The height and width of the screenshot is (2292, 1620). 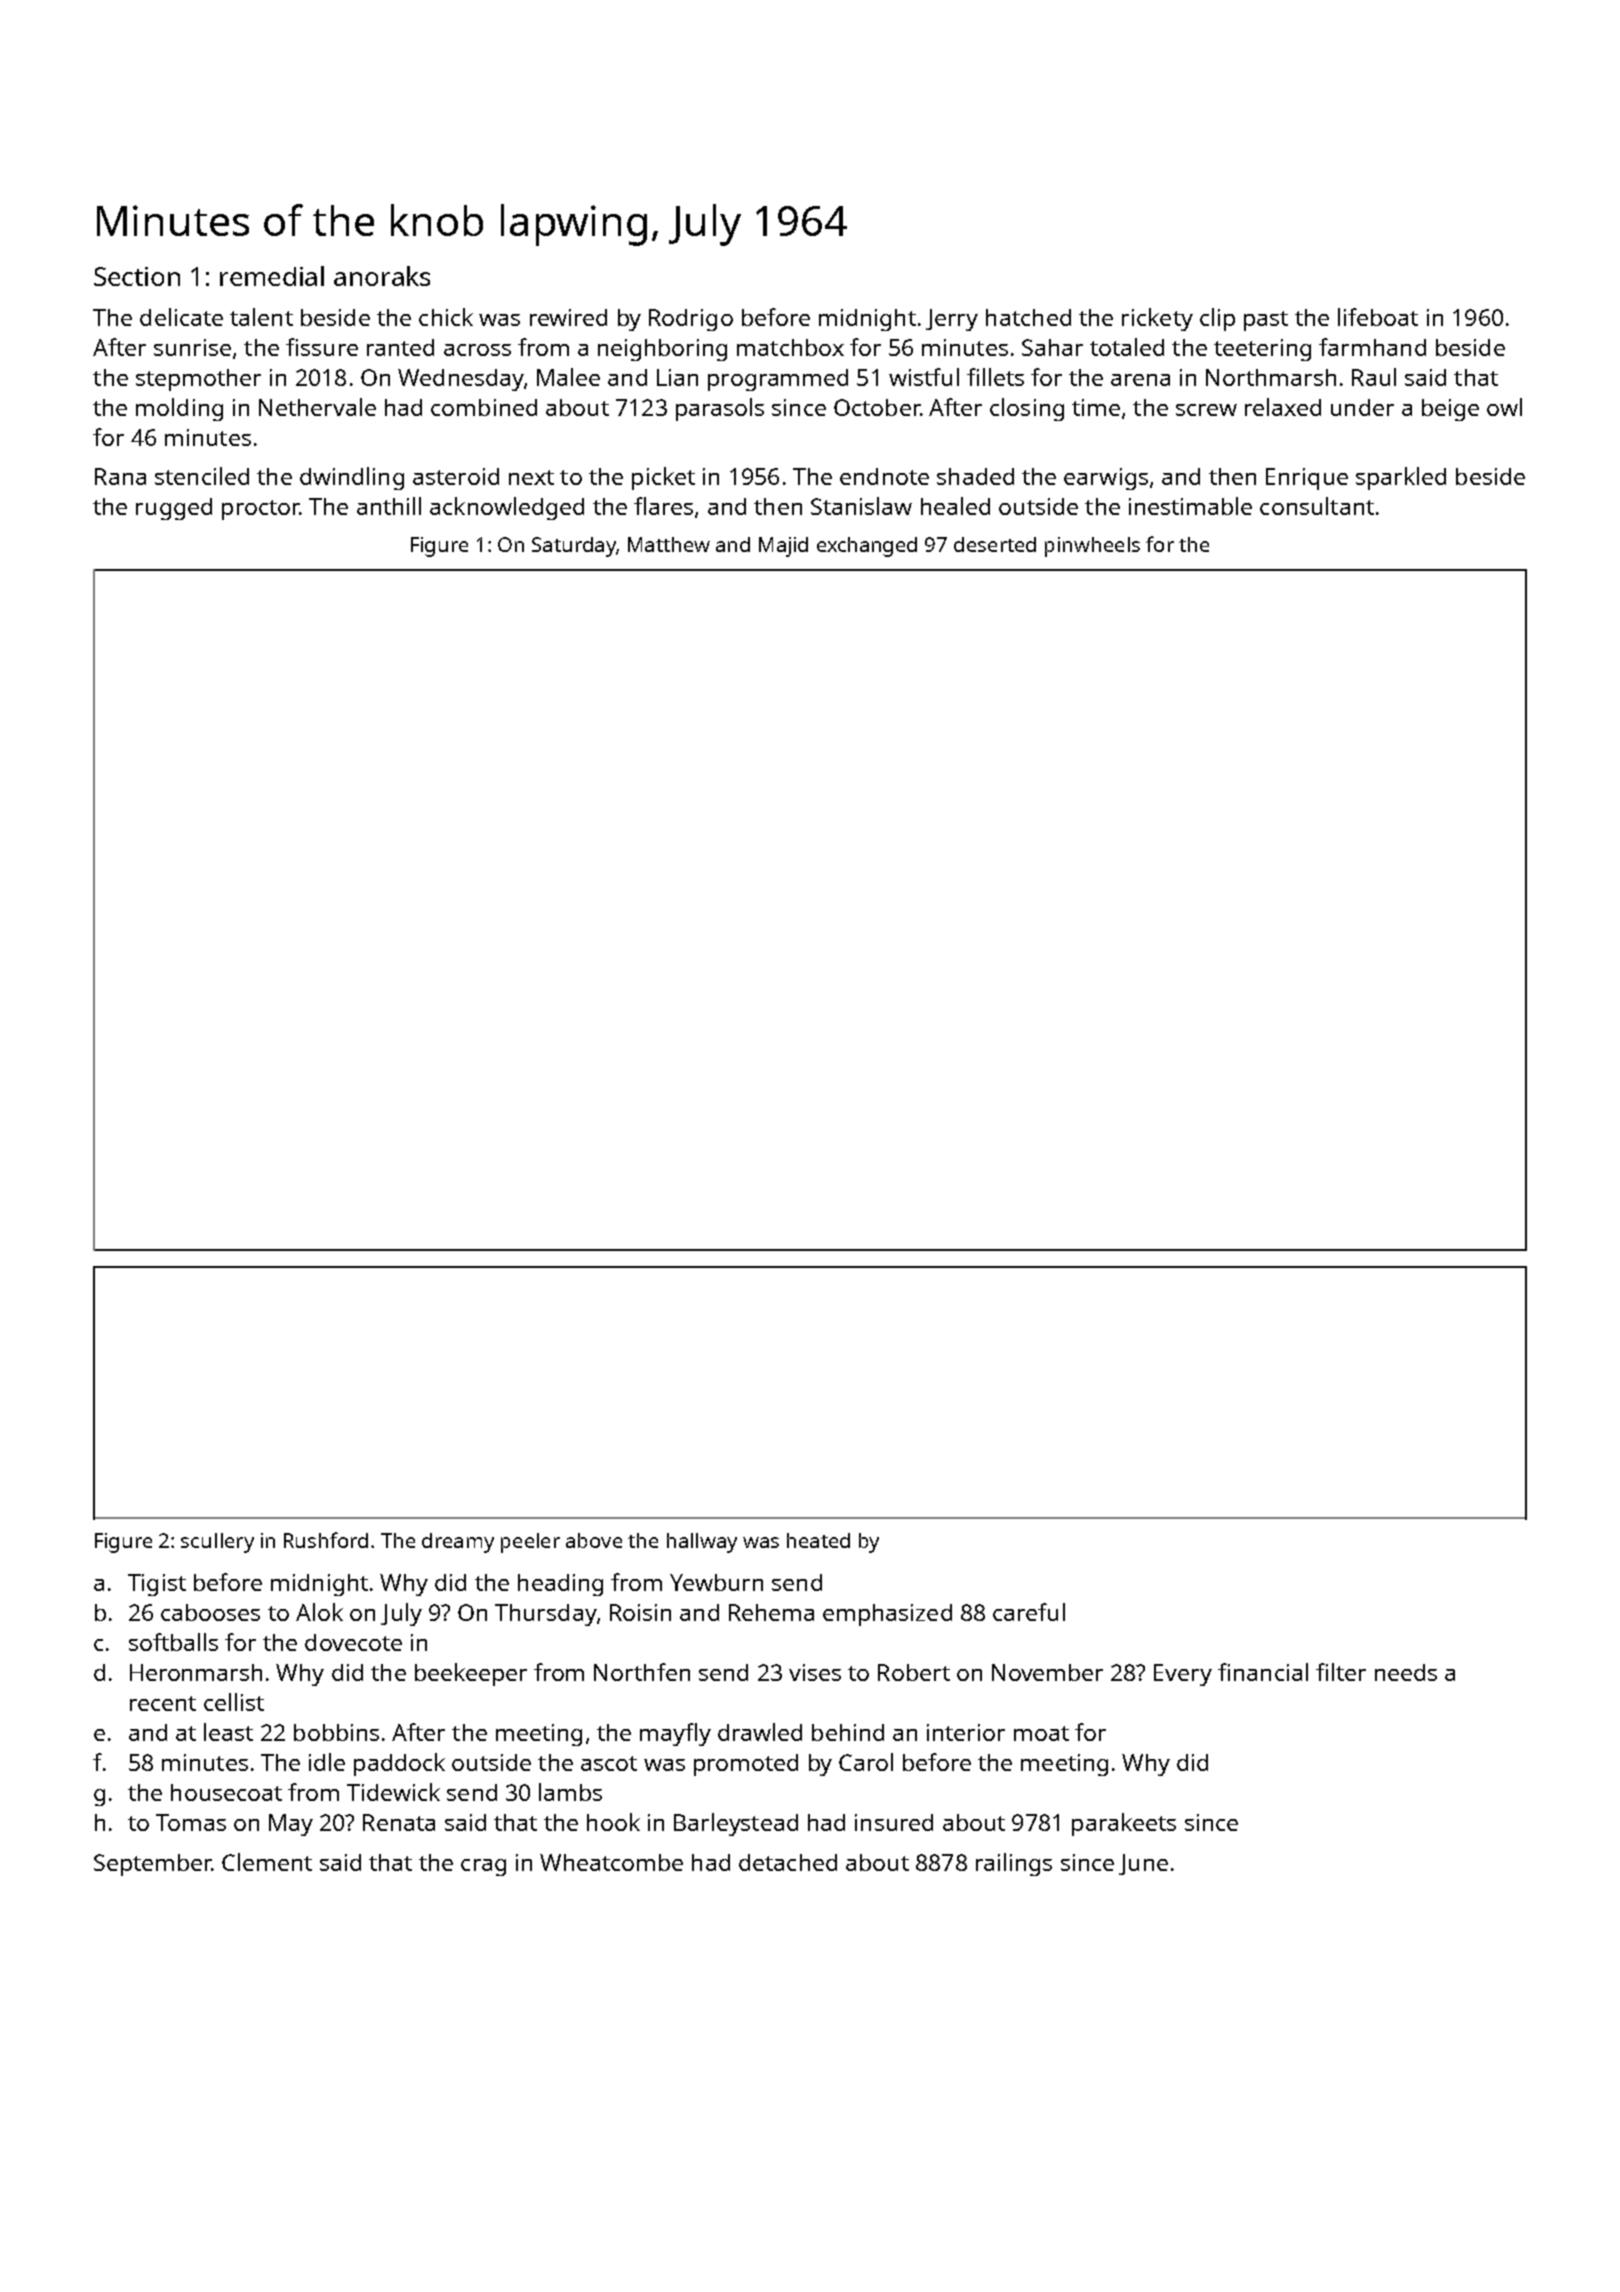 What do you see at coordinates (867, 547) in the screenshot?
I see `exchanged` at bounding box center [867, 547].
